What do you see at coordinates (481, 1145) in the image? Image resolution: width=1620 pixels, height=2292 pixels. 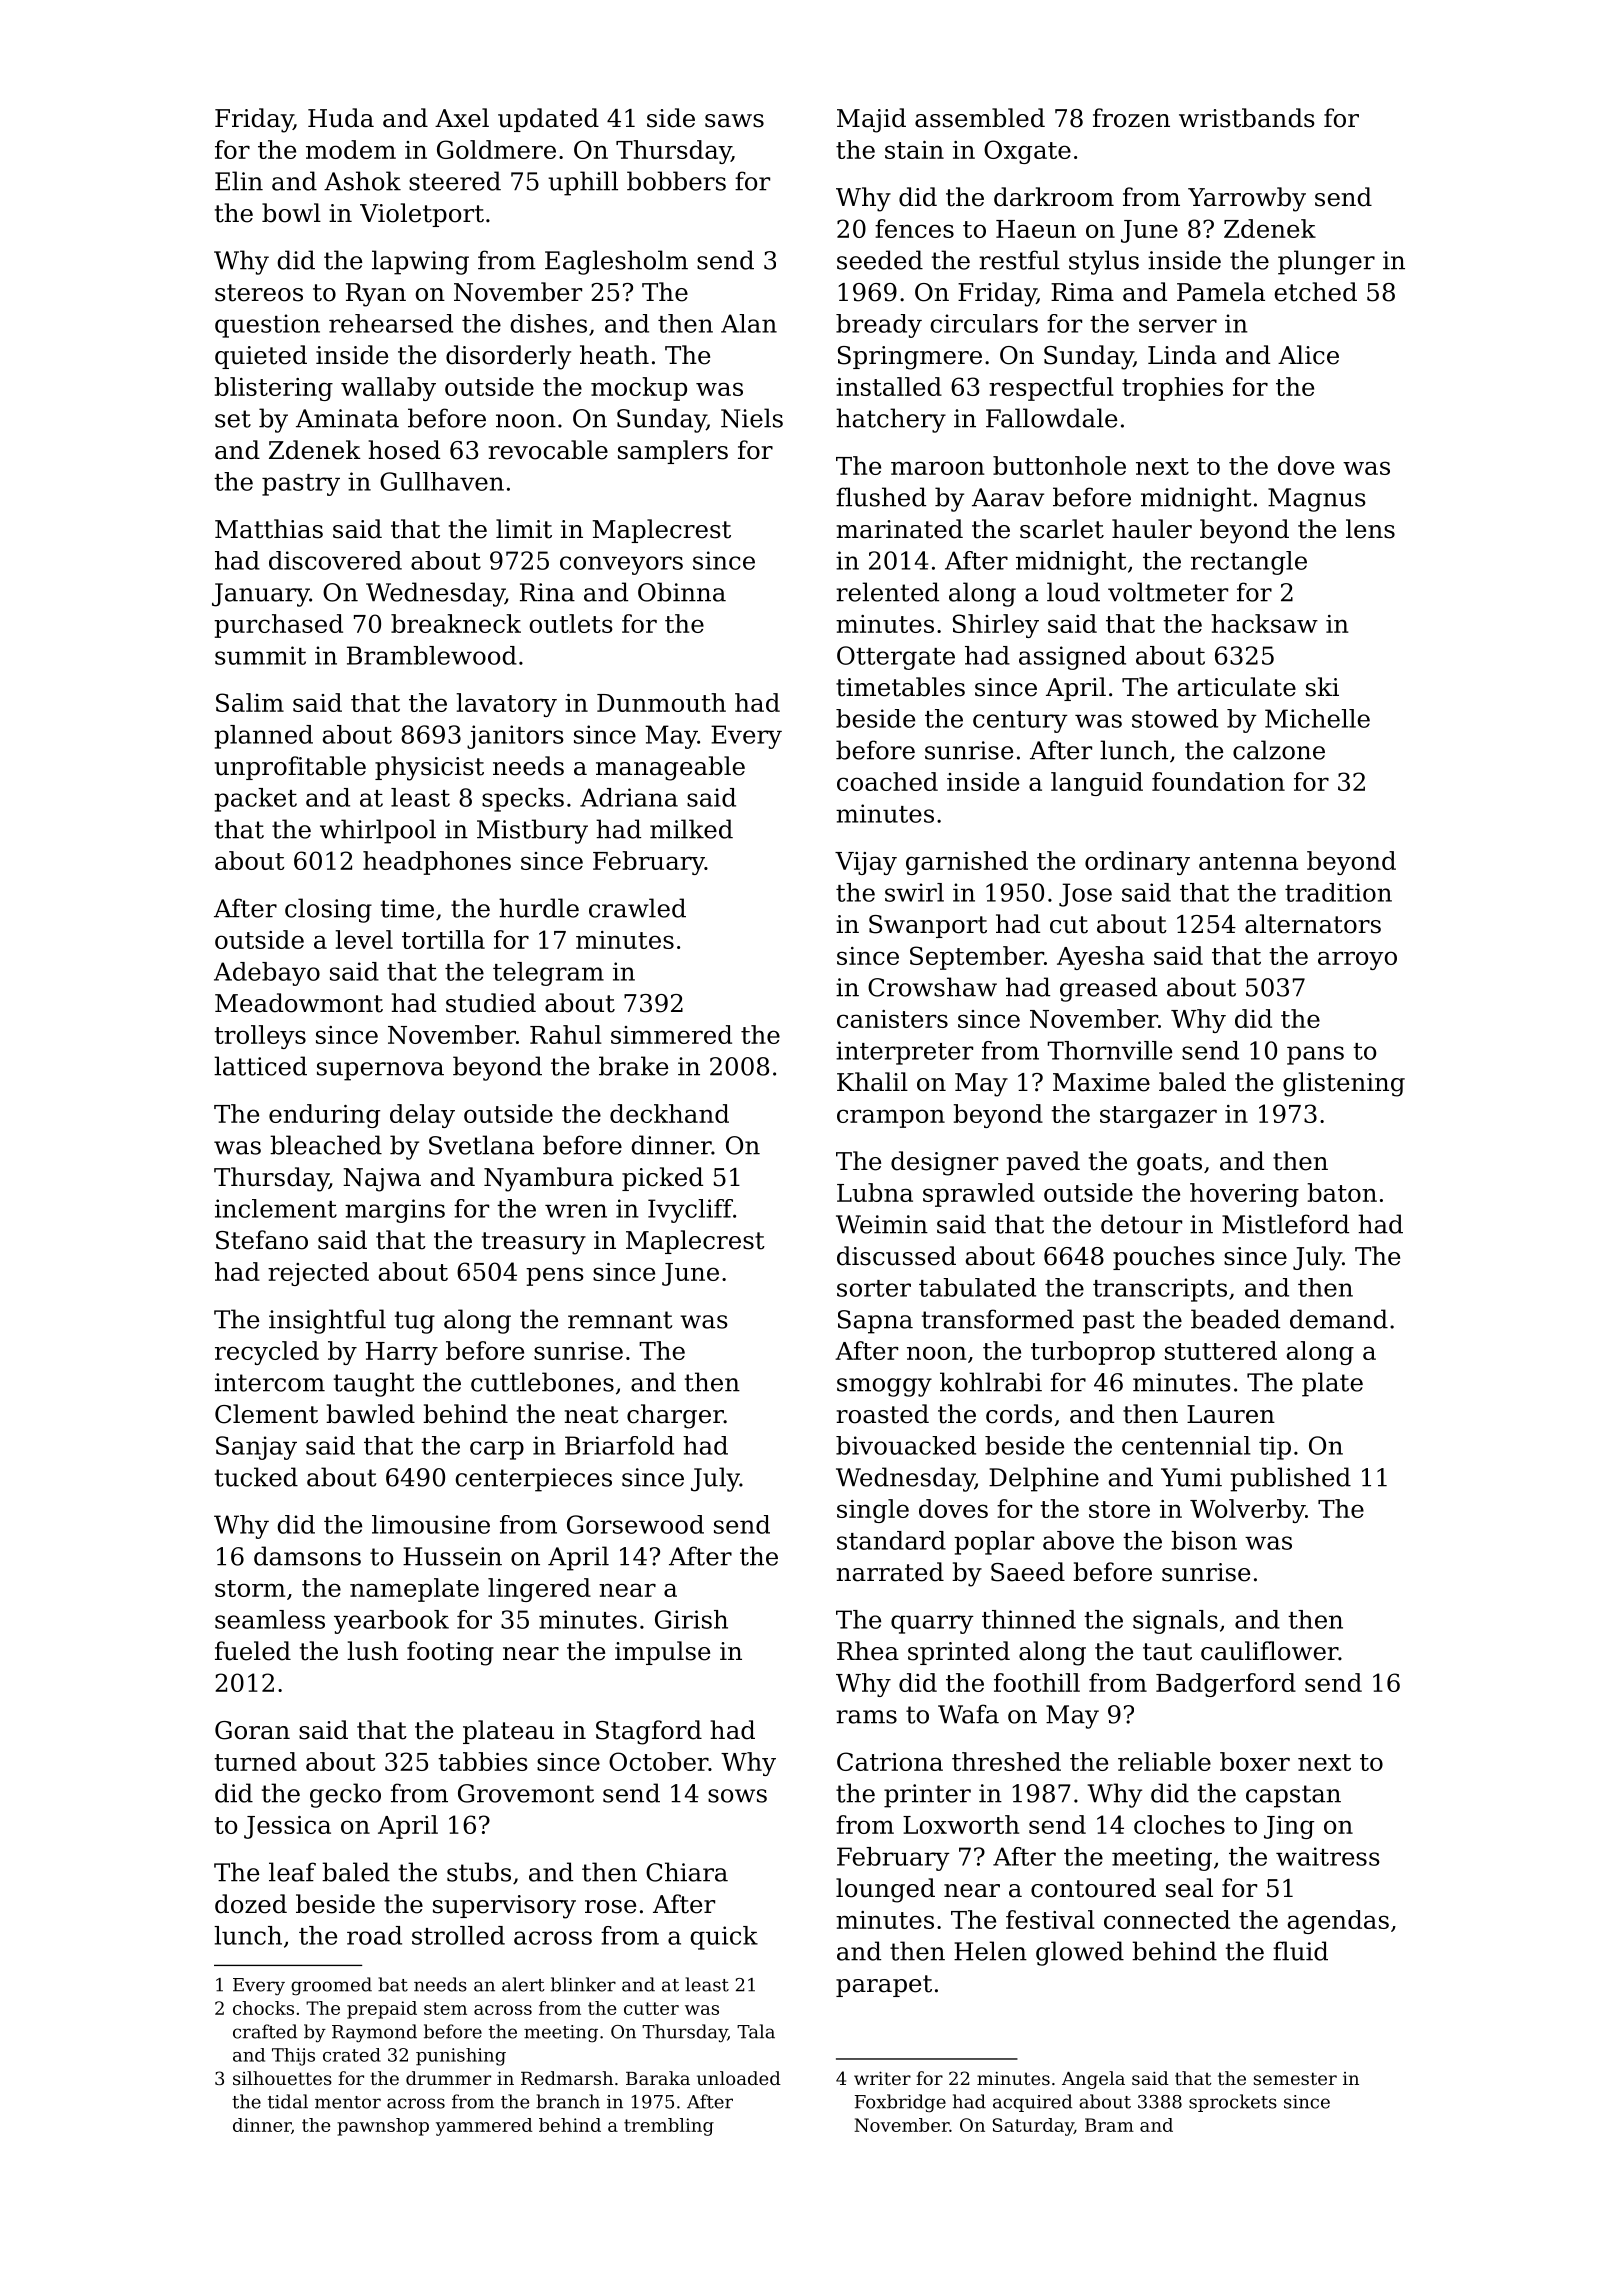 I see `Svetlana` at bounding box center [481, 1145].
